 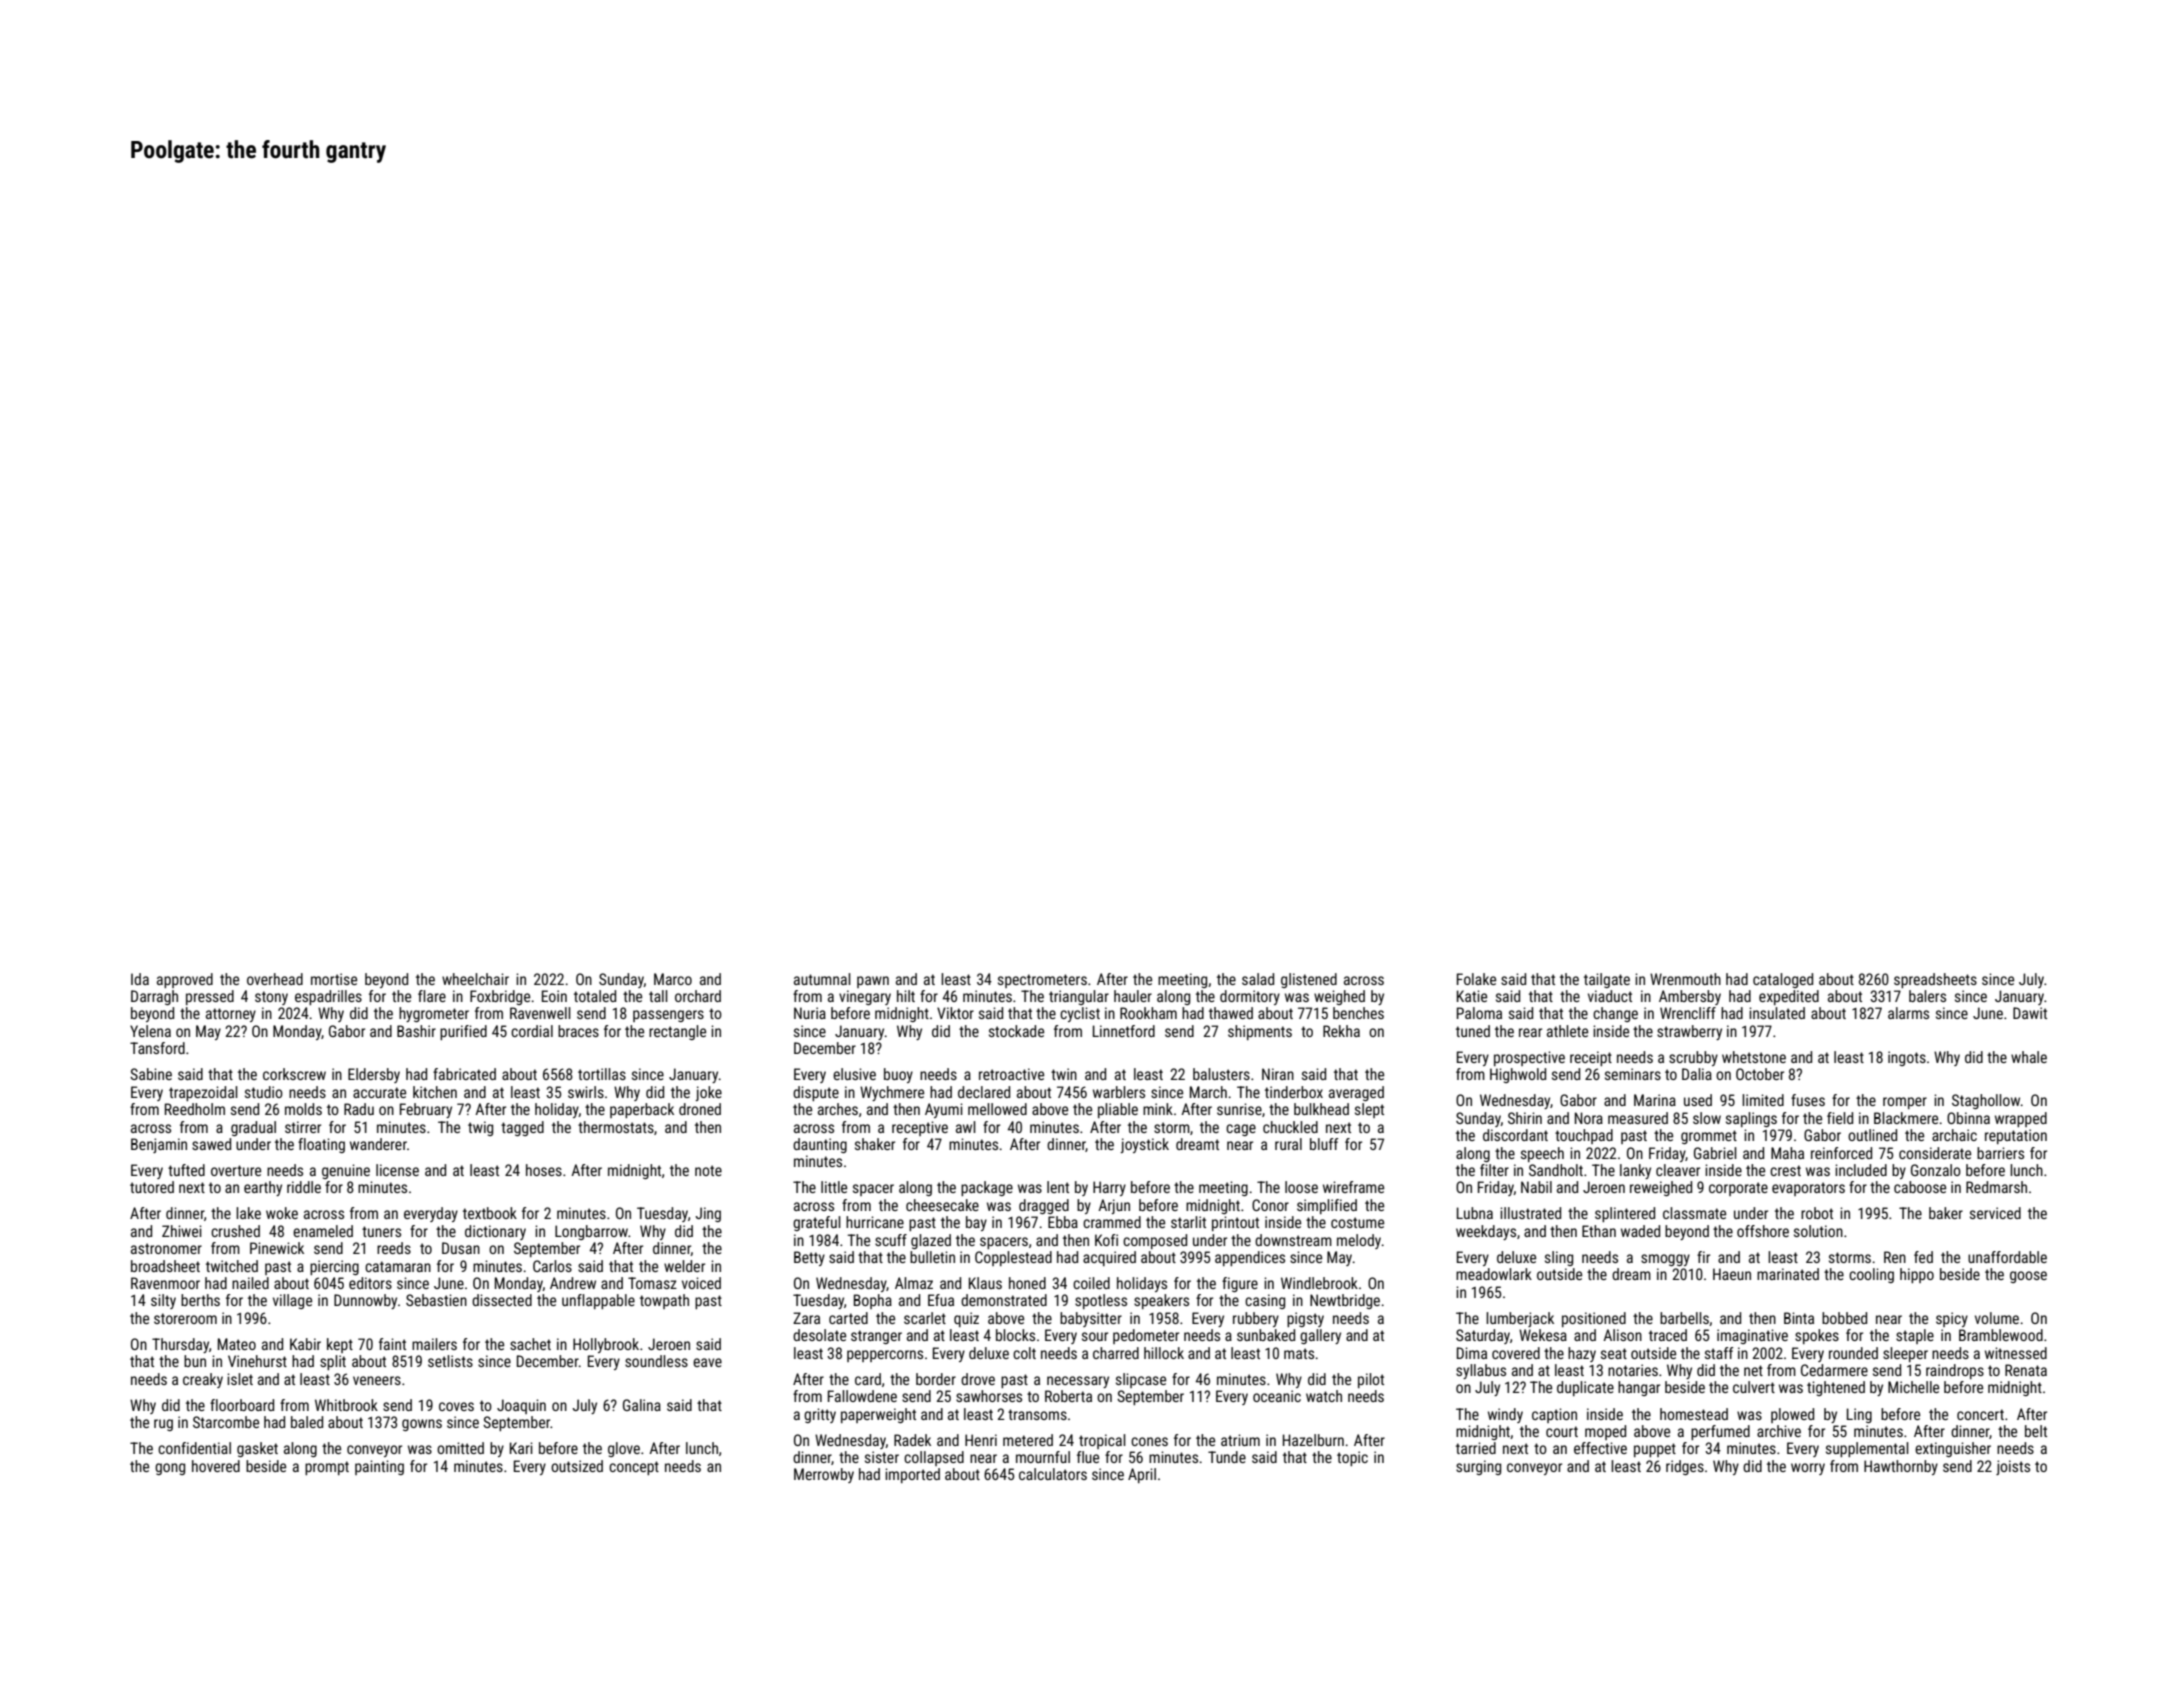 I want to click on Highwold, so click(x=1518, y=1075).
